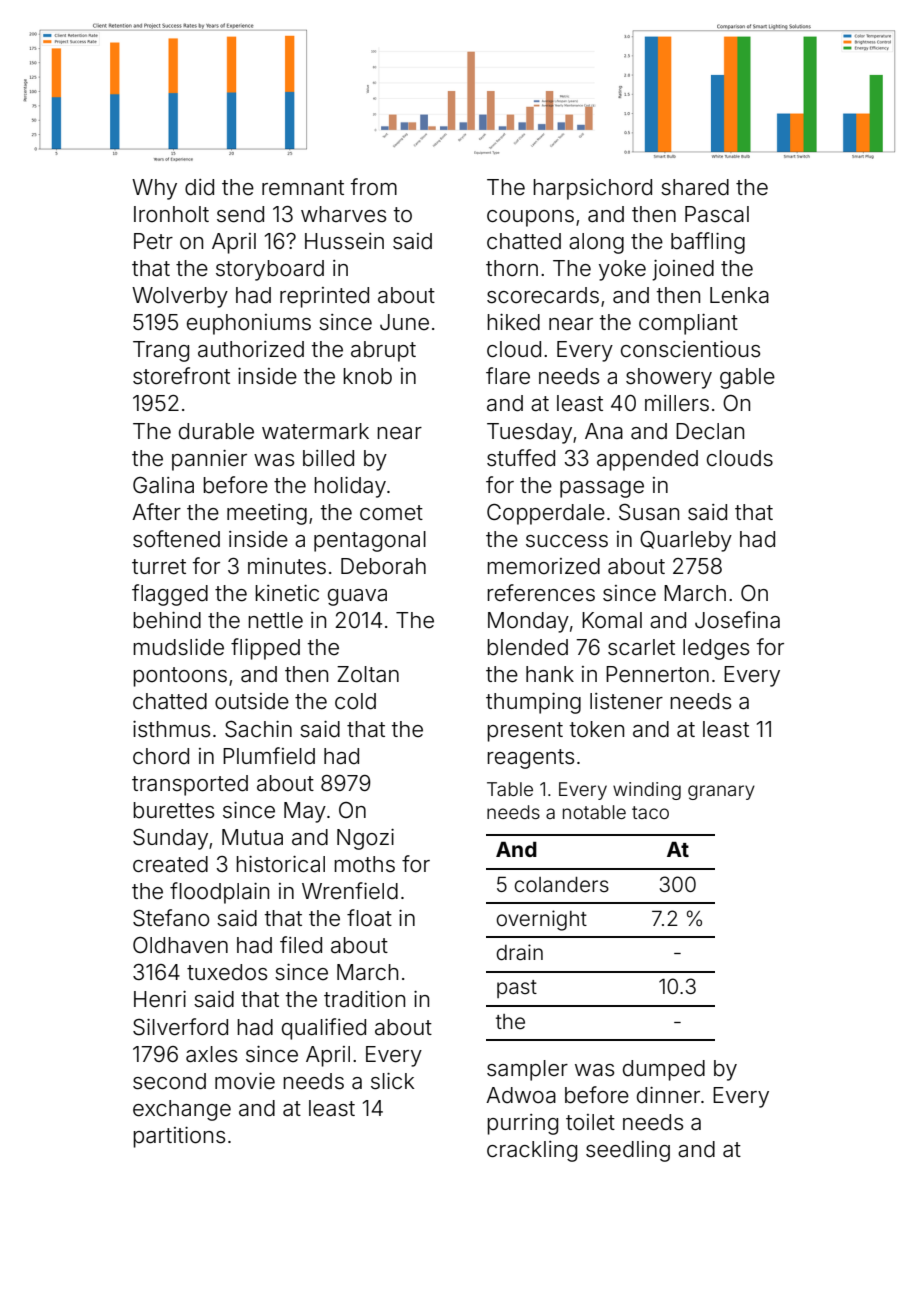 This screenshot has height=1311, width=924. Describe the element at coordinates (269, 756) in the screenshot. I see `Plumfield` at that location.
